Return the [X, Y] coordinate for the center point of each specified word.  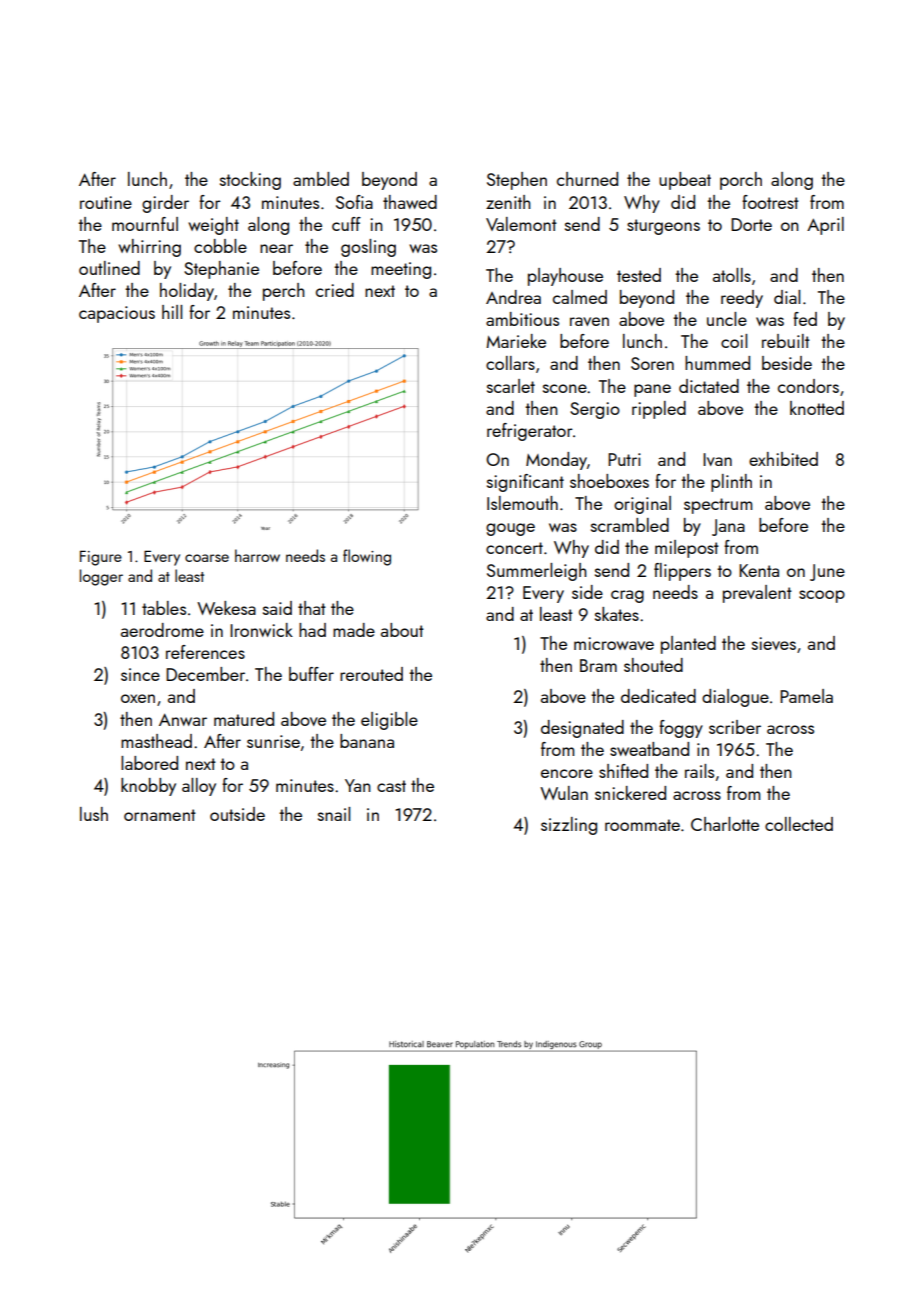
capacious [117, 314]
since [140, 674]
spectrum [718, 506]
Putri [624, 459]
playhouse [565, 277]
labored [149, 763]
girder [165, 204]
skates [617, 614]
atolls [732, 275]
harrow [257, 555]
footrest [770, 202]
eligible [389, 721]
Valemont [521, 224]
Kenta [759, 570]
